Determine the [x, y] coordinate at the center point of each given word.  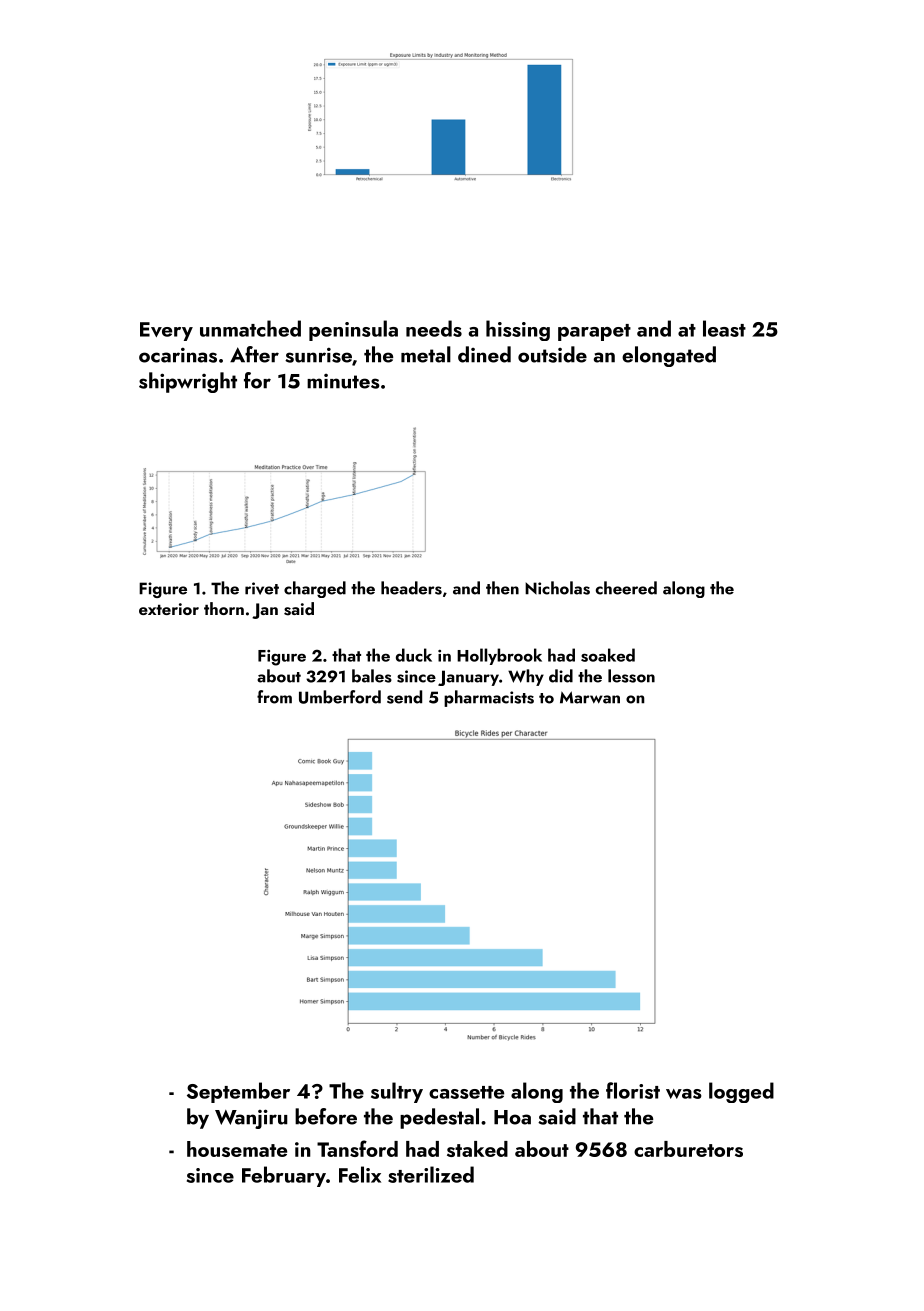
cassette [466, 1092]
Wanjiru [251, 1119]
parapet [594, 332]
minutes [343, 381]
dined [484, 354]
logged [741, 1092]
